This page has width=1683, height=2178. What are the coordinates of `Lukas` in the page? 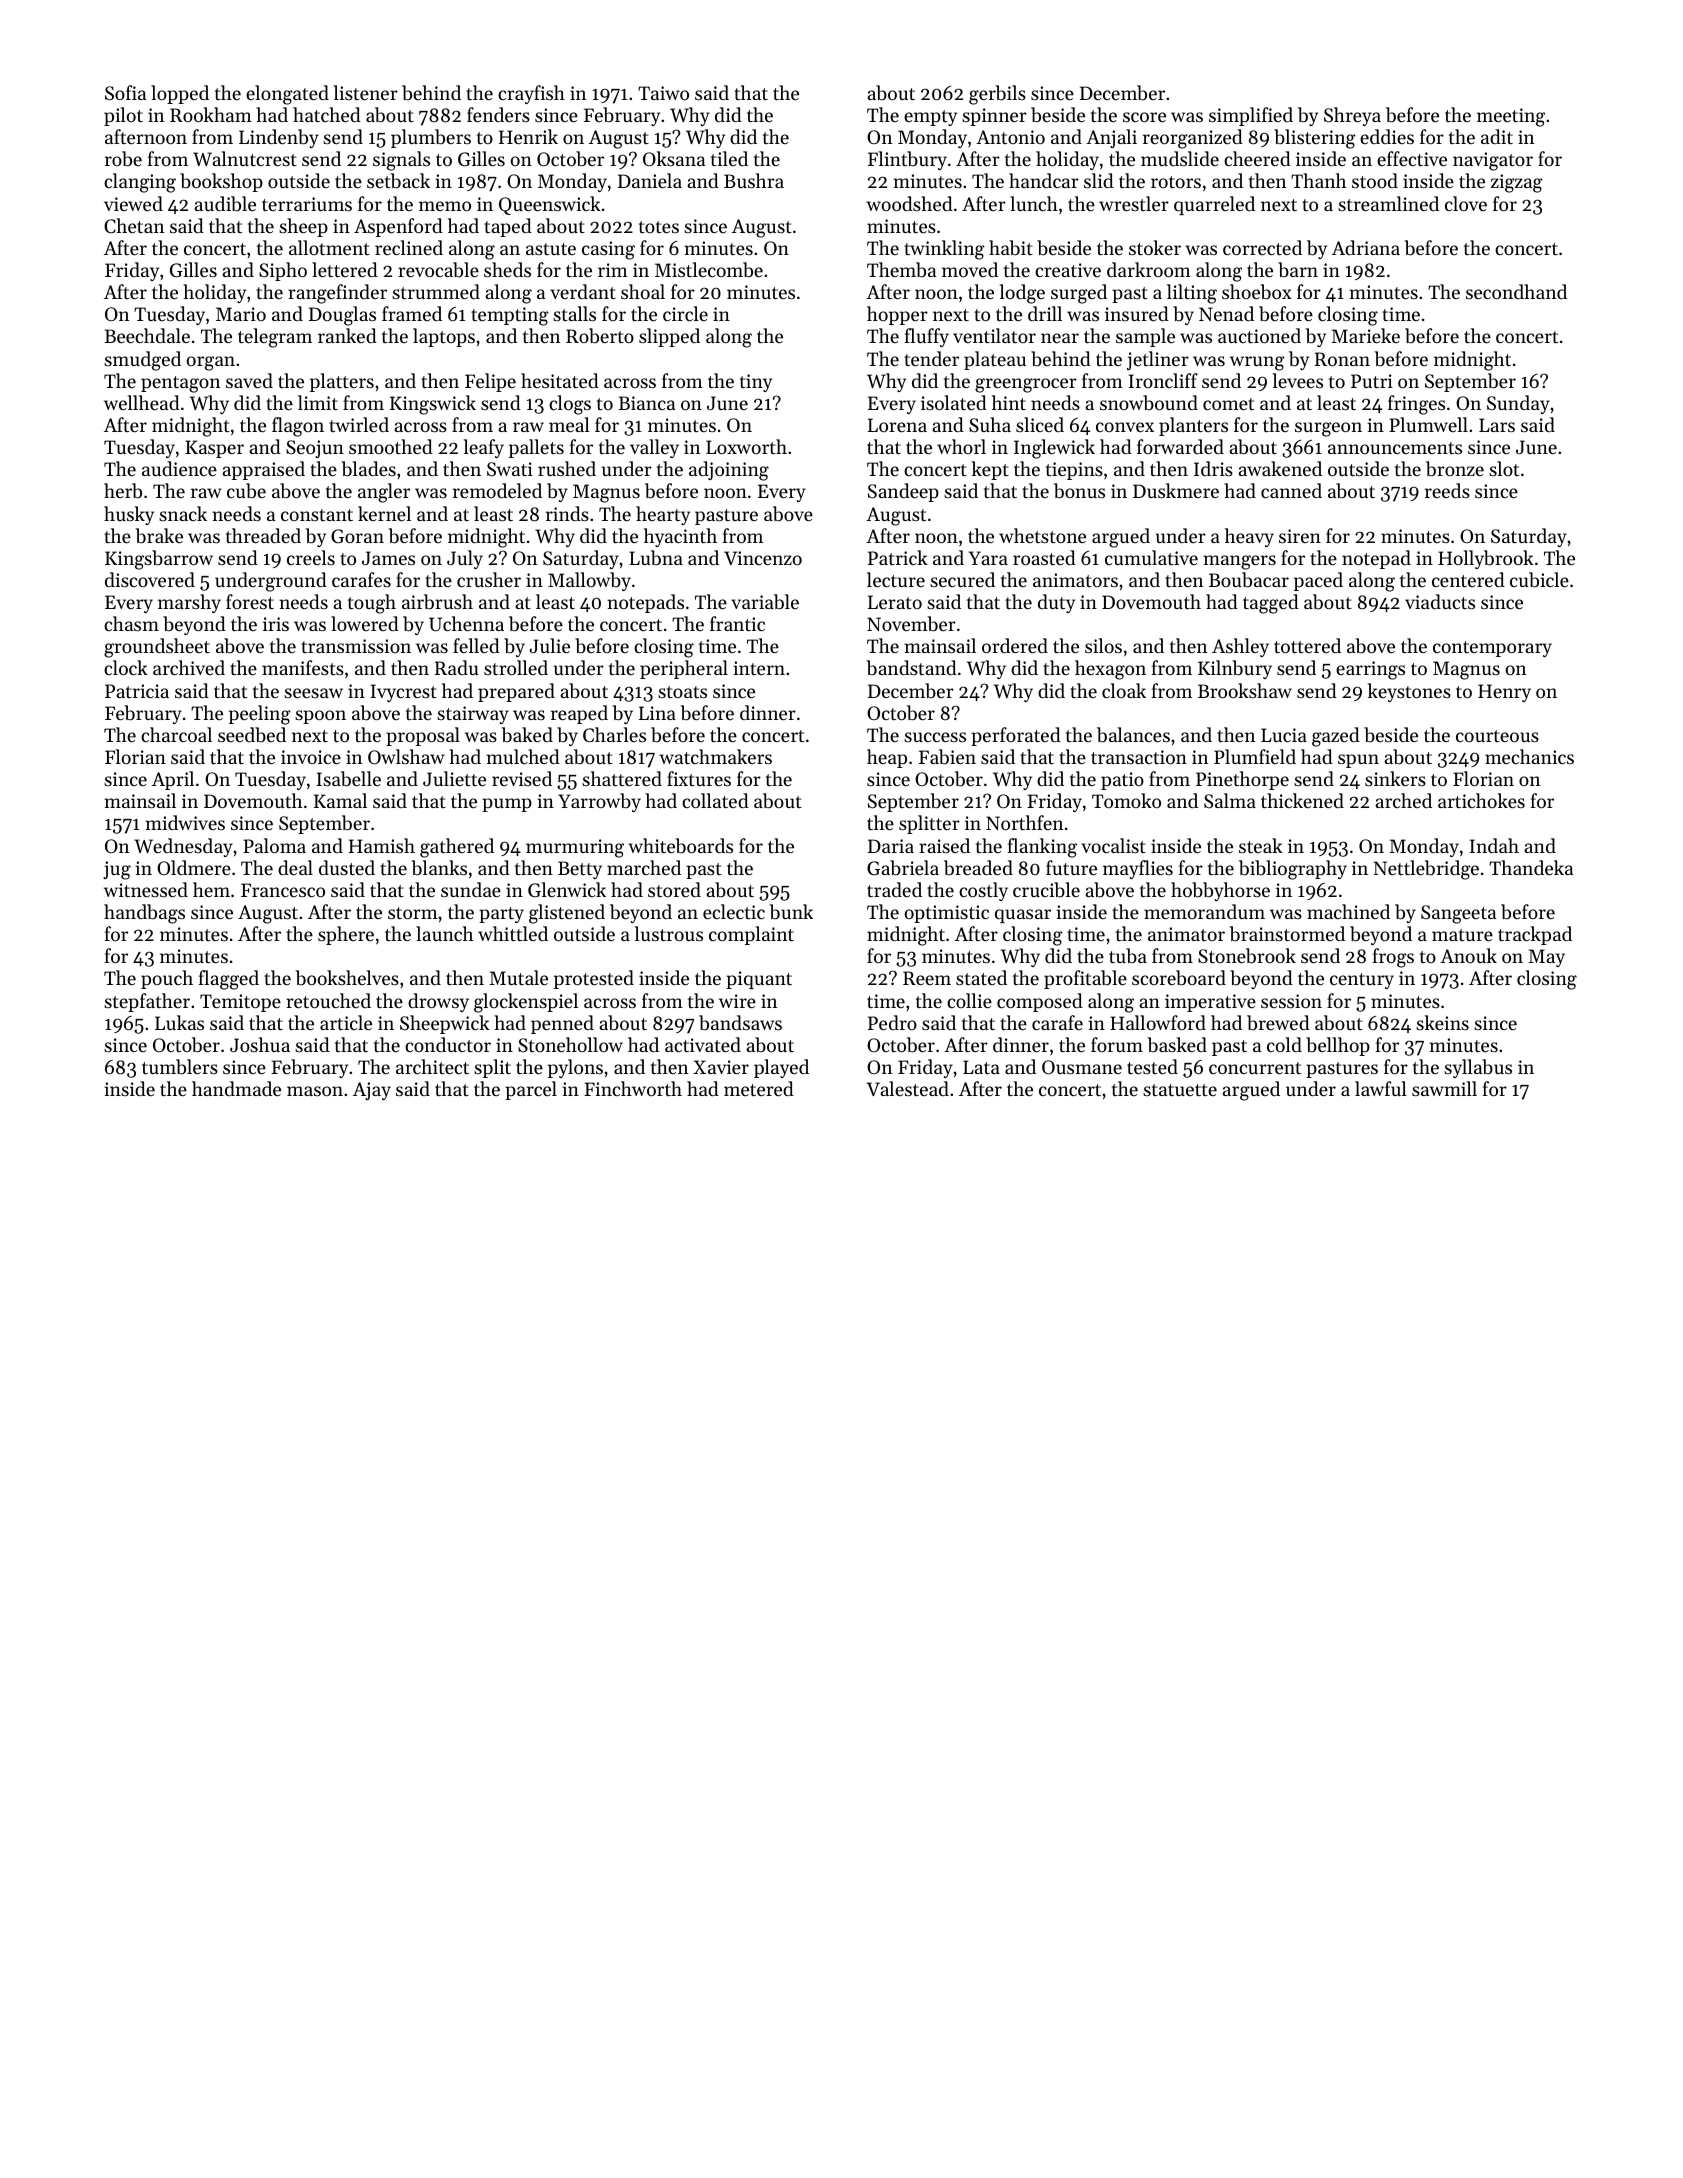 It's located at (179, 1022).
